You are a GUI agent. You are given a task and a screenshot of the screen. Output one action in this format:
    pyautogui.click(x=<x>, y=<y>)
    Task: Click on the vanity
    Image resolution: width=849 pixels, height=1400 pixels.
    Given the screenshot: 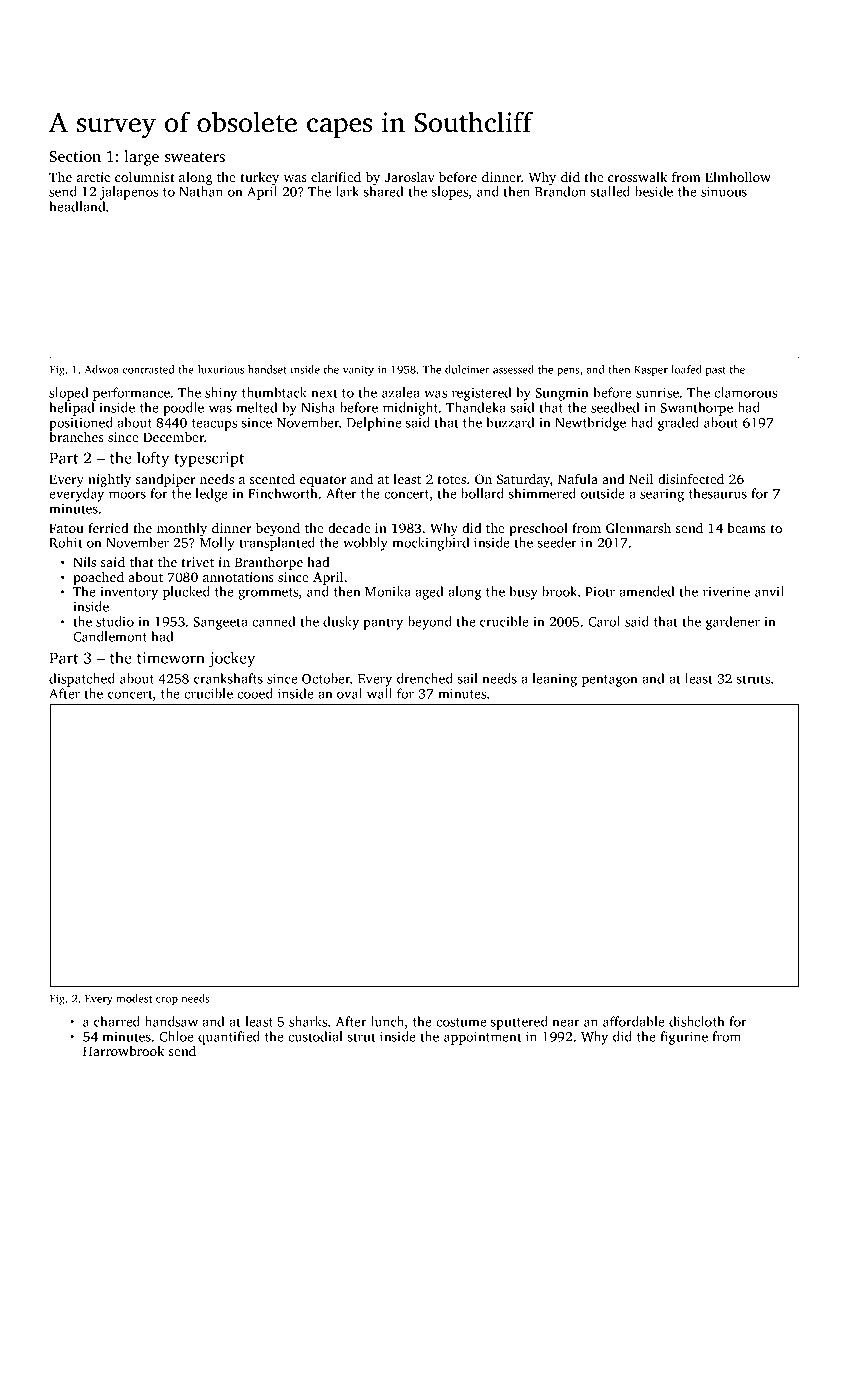 What is the action you would take?
    pyautogui.click(x=358, y=370)
